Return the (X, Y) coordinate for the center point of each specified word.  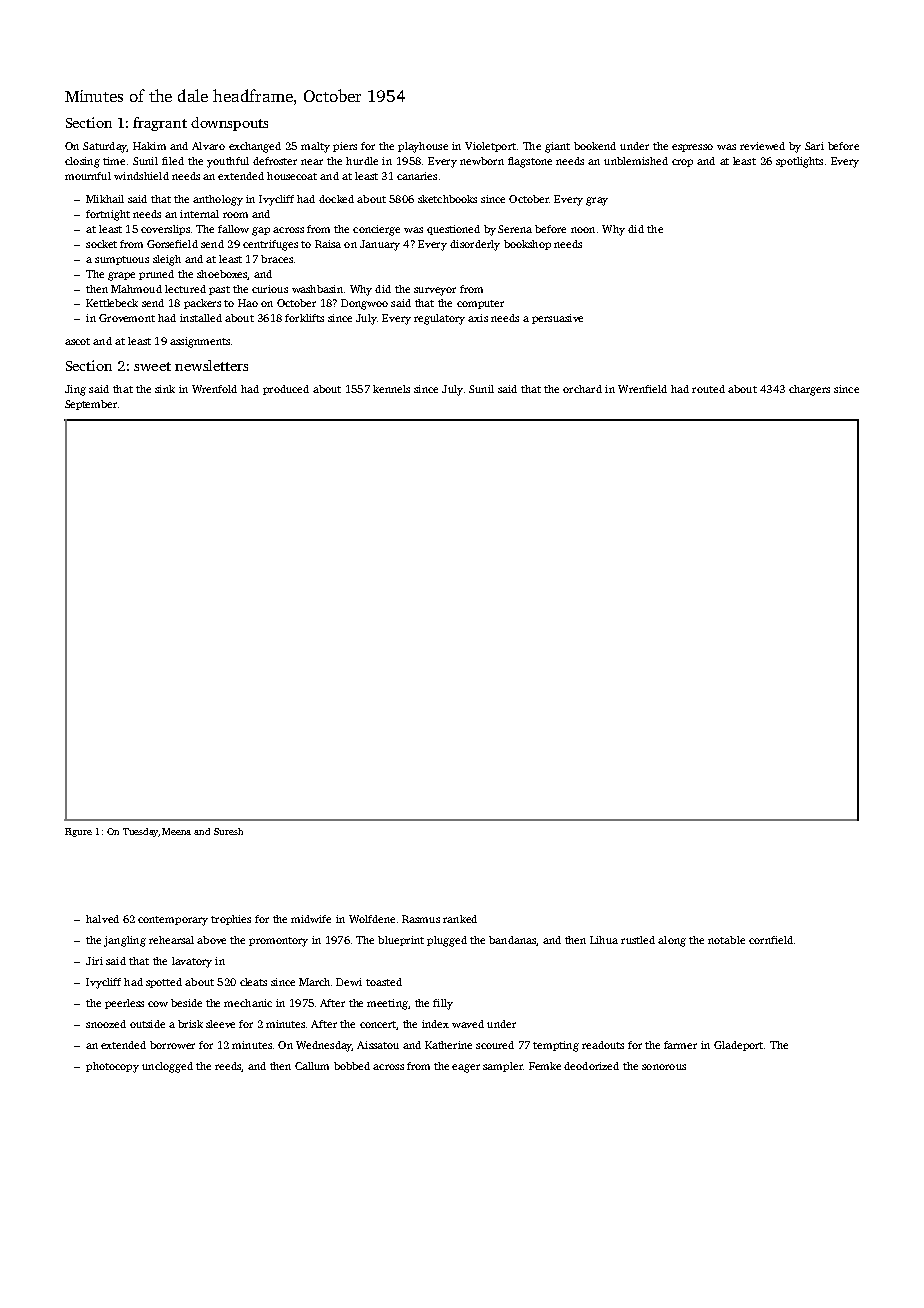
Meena (176, 831)
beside (186, 1003)
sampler (503, 1067)
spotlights (799, 162)
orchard (582, 389)
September (91, 405)
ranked (460, 919)
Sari (814, 146)
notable (726, 940)
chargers (809, 390)
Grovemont (127, 318)
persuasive (557, 319)
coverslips (165, 230)
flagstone (530, 162)
